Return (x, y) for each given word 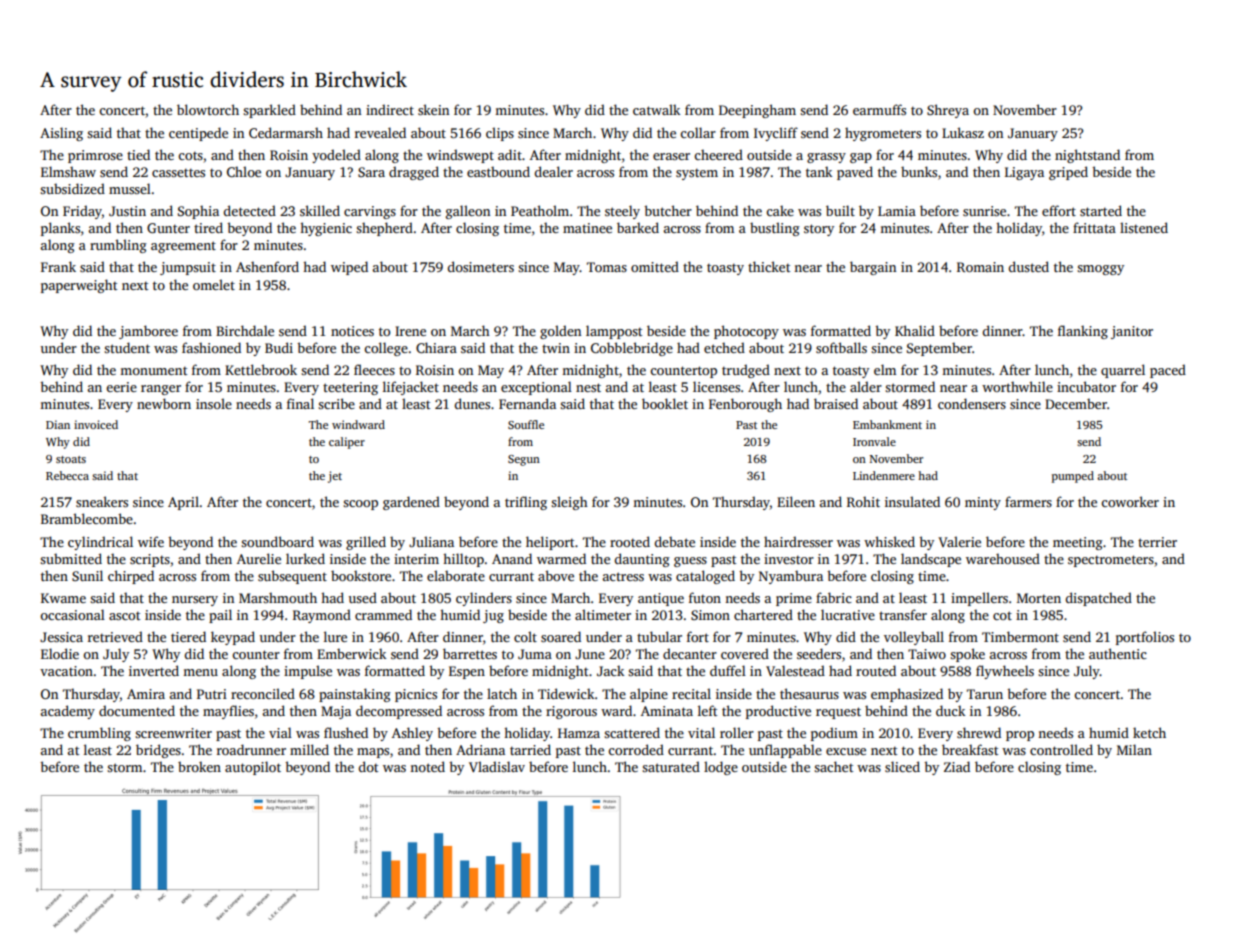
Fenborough (745, 405)
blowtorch (208, 109)
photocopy (746, 332)
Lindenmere (884, 475)
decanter (690, 653)
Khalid (915, 330)
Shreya (948, 111)
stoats (71, 459)
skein (433, 109)
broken (199, 766)
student (127, 347)
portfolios (1145, 638)
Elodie (60, 653)
